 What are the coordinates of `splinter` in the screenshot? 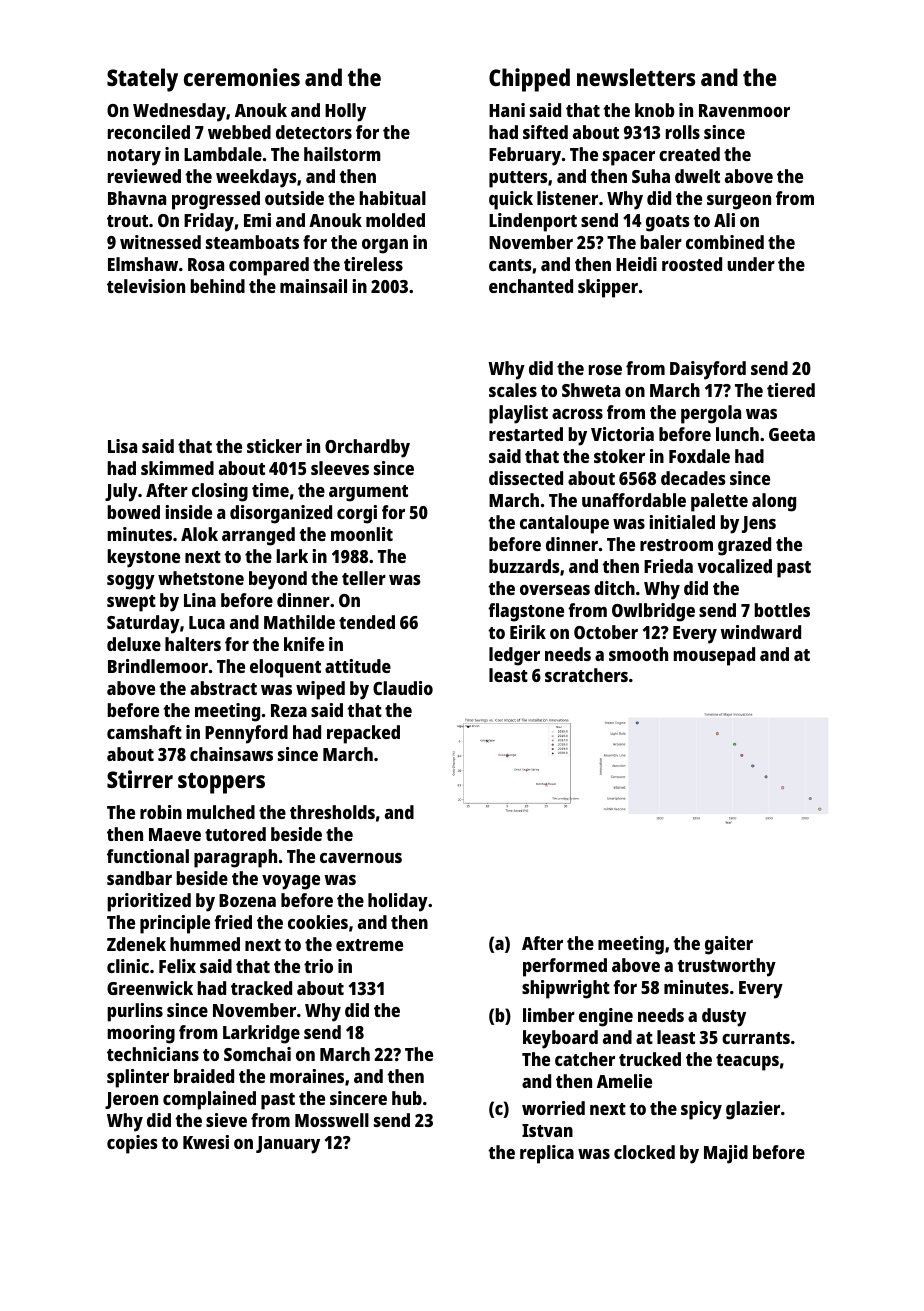 It's located at (138, 1078).
